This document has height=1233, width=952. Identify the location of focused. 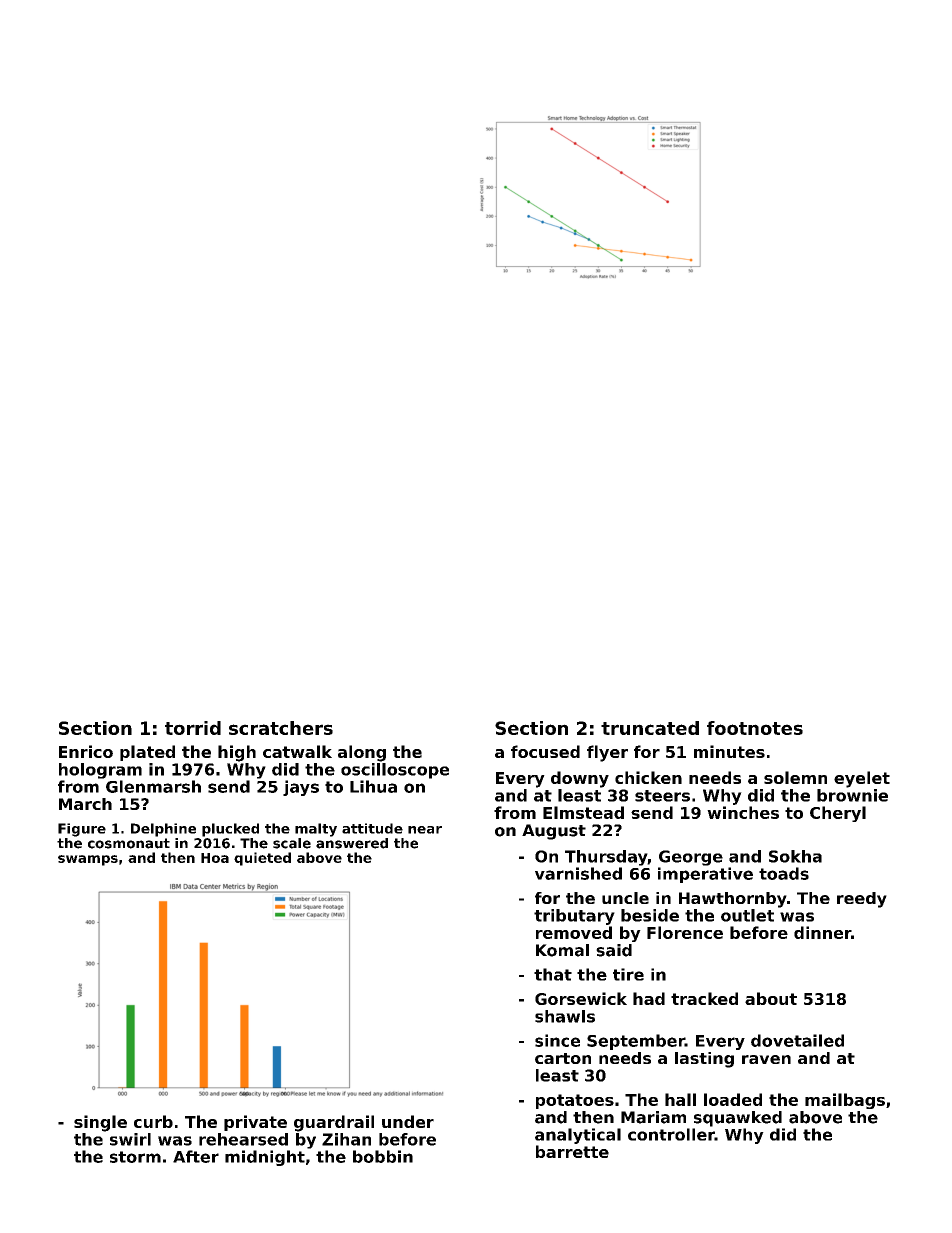
(545, 751).
